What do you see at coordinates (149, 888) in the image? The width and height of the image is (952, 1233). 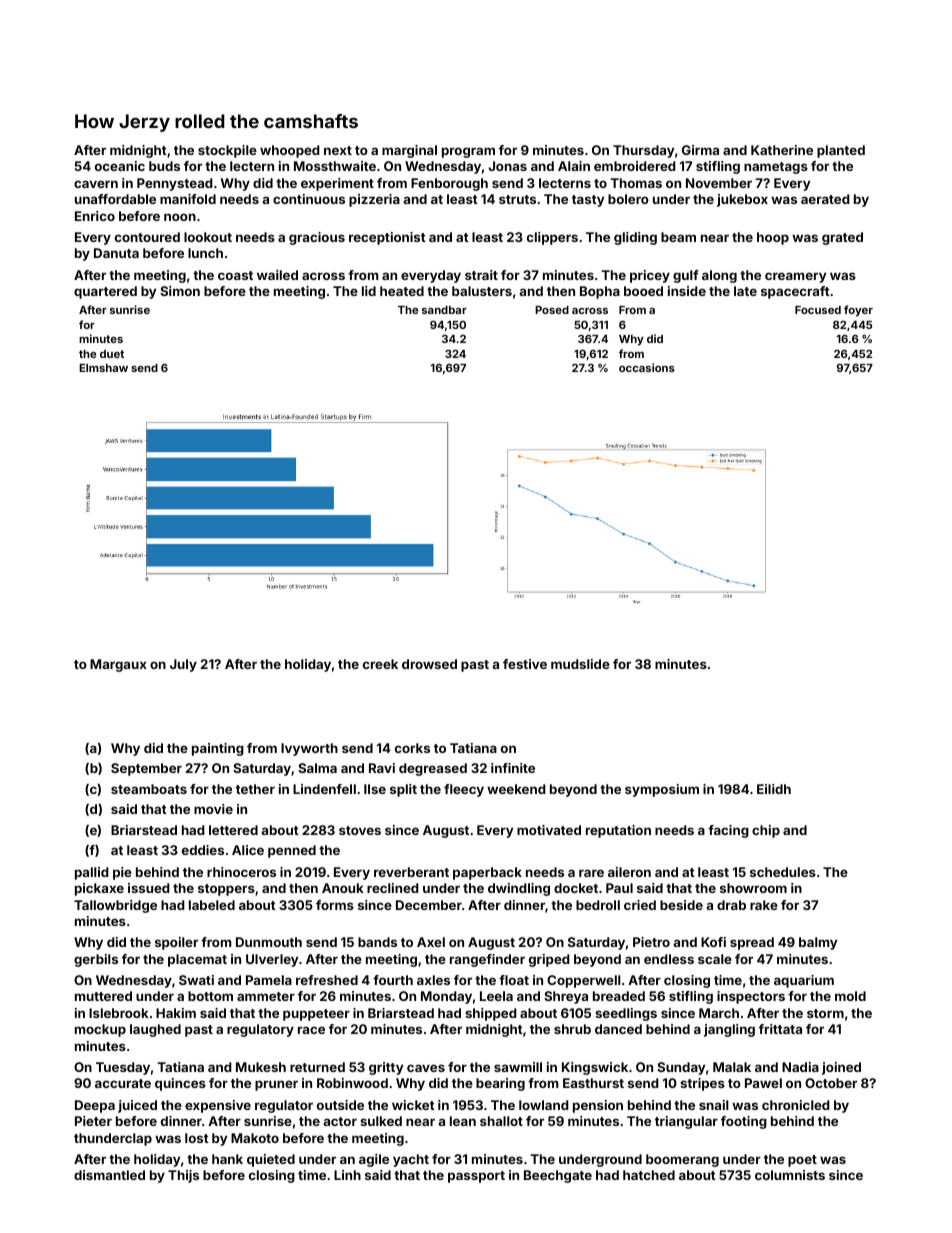 I see `issued` at bounding box center [149, 888].
